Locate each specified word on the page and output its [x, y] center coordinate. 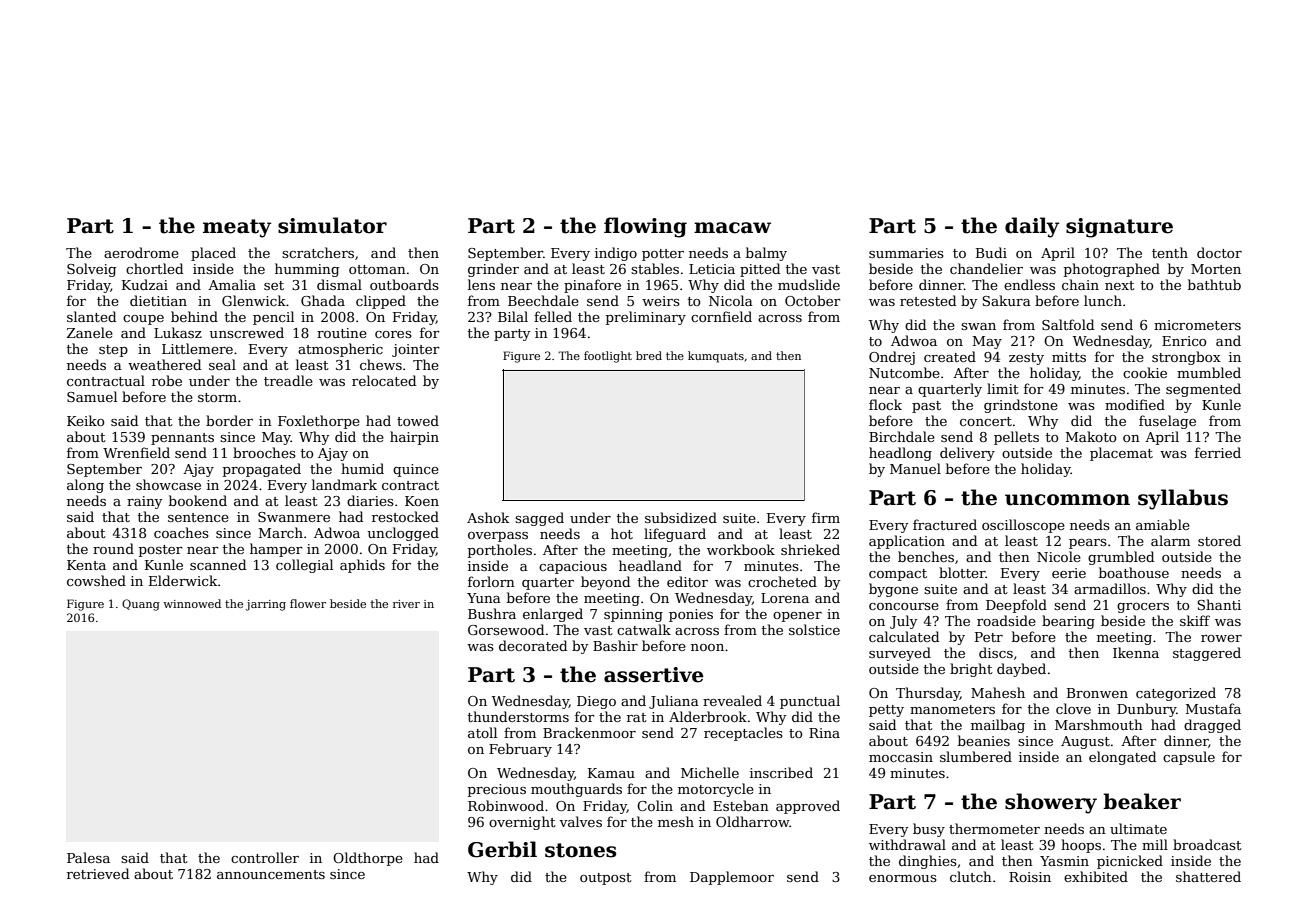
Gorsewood [506, 629]
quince [416, 470]
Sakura [1006, 300]
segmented [1203, 390]
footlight [608, 357]
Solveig [91, 270]
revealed [732, 700]
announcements [271, 874]
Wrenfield [136, 452]
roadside [1006, 620]
